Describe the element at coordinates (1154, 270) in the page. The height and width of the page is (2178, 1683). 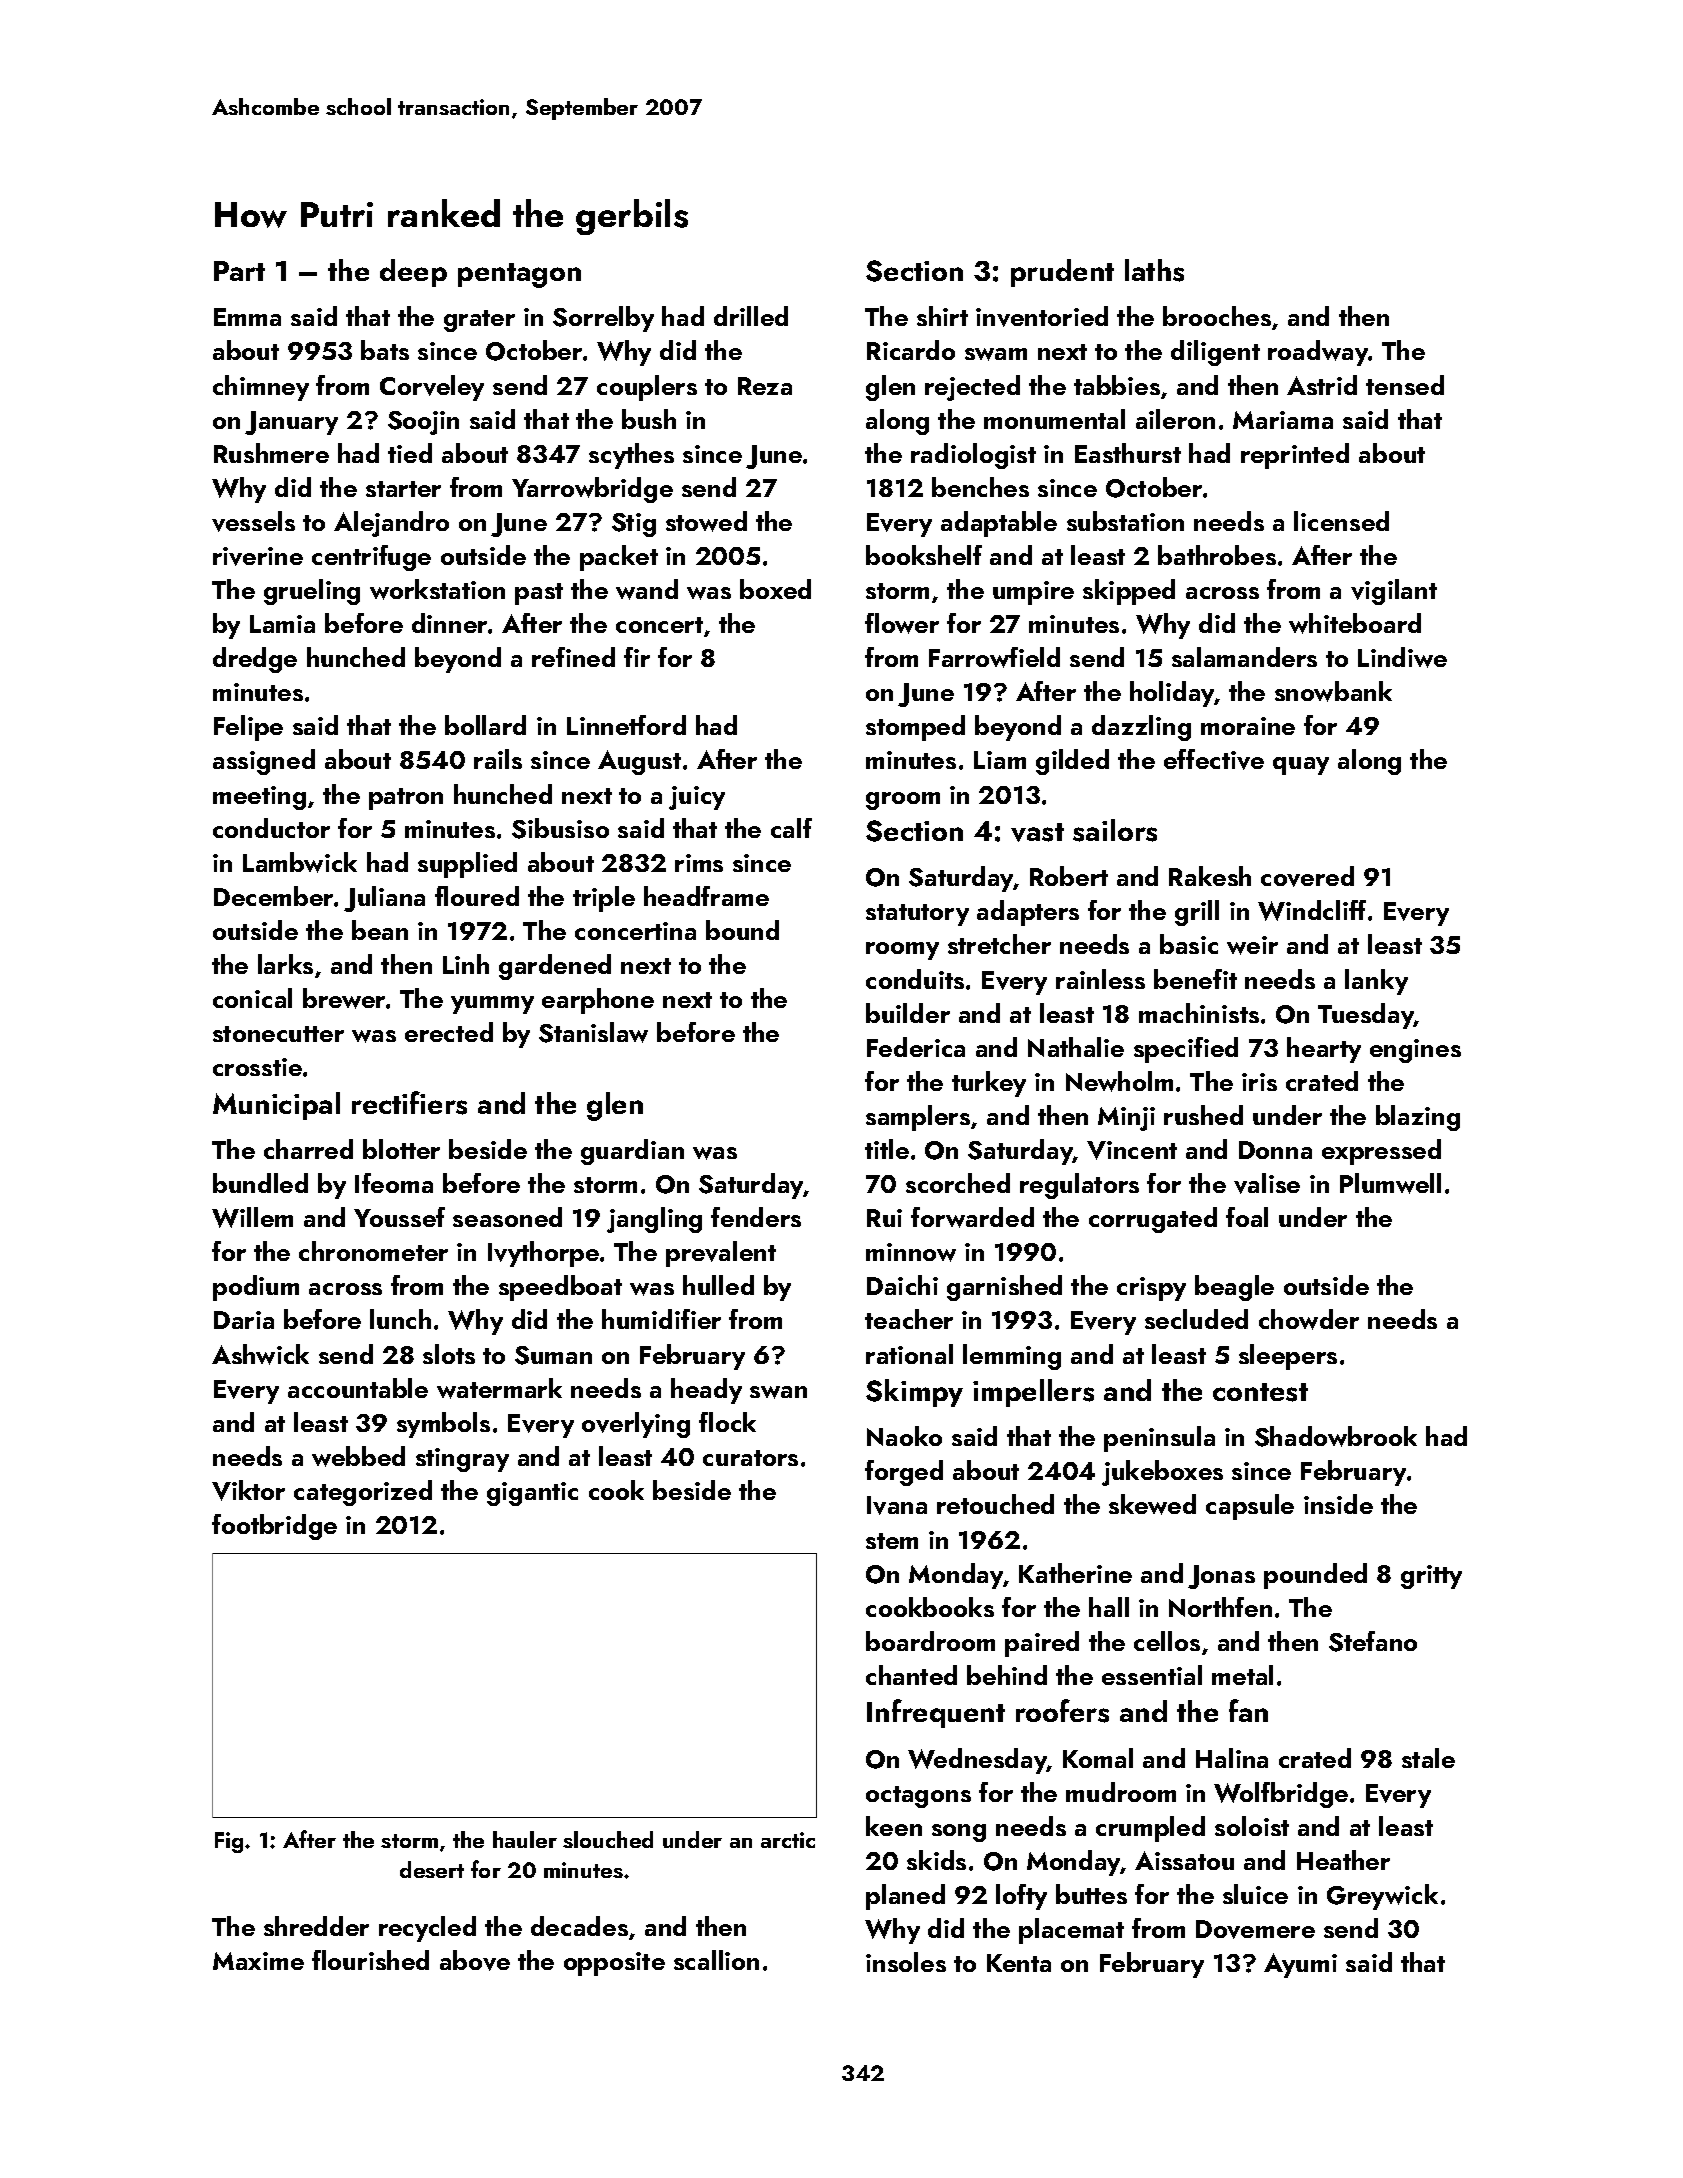
I see `laths` at that location.
